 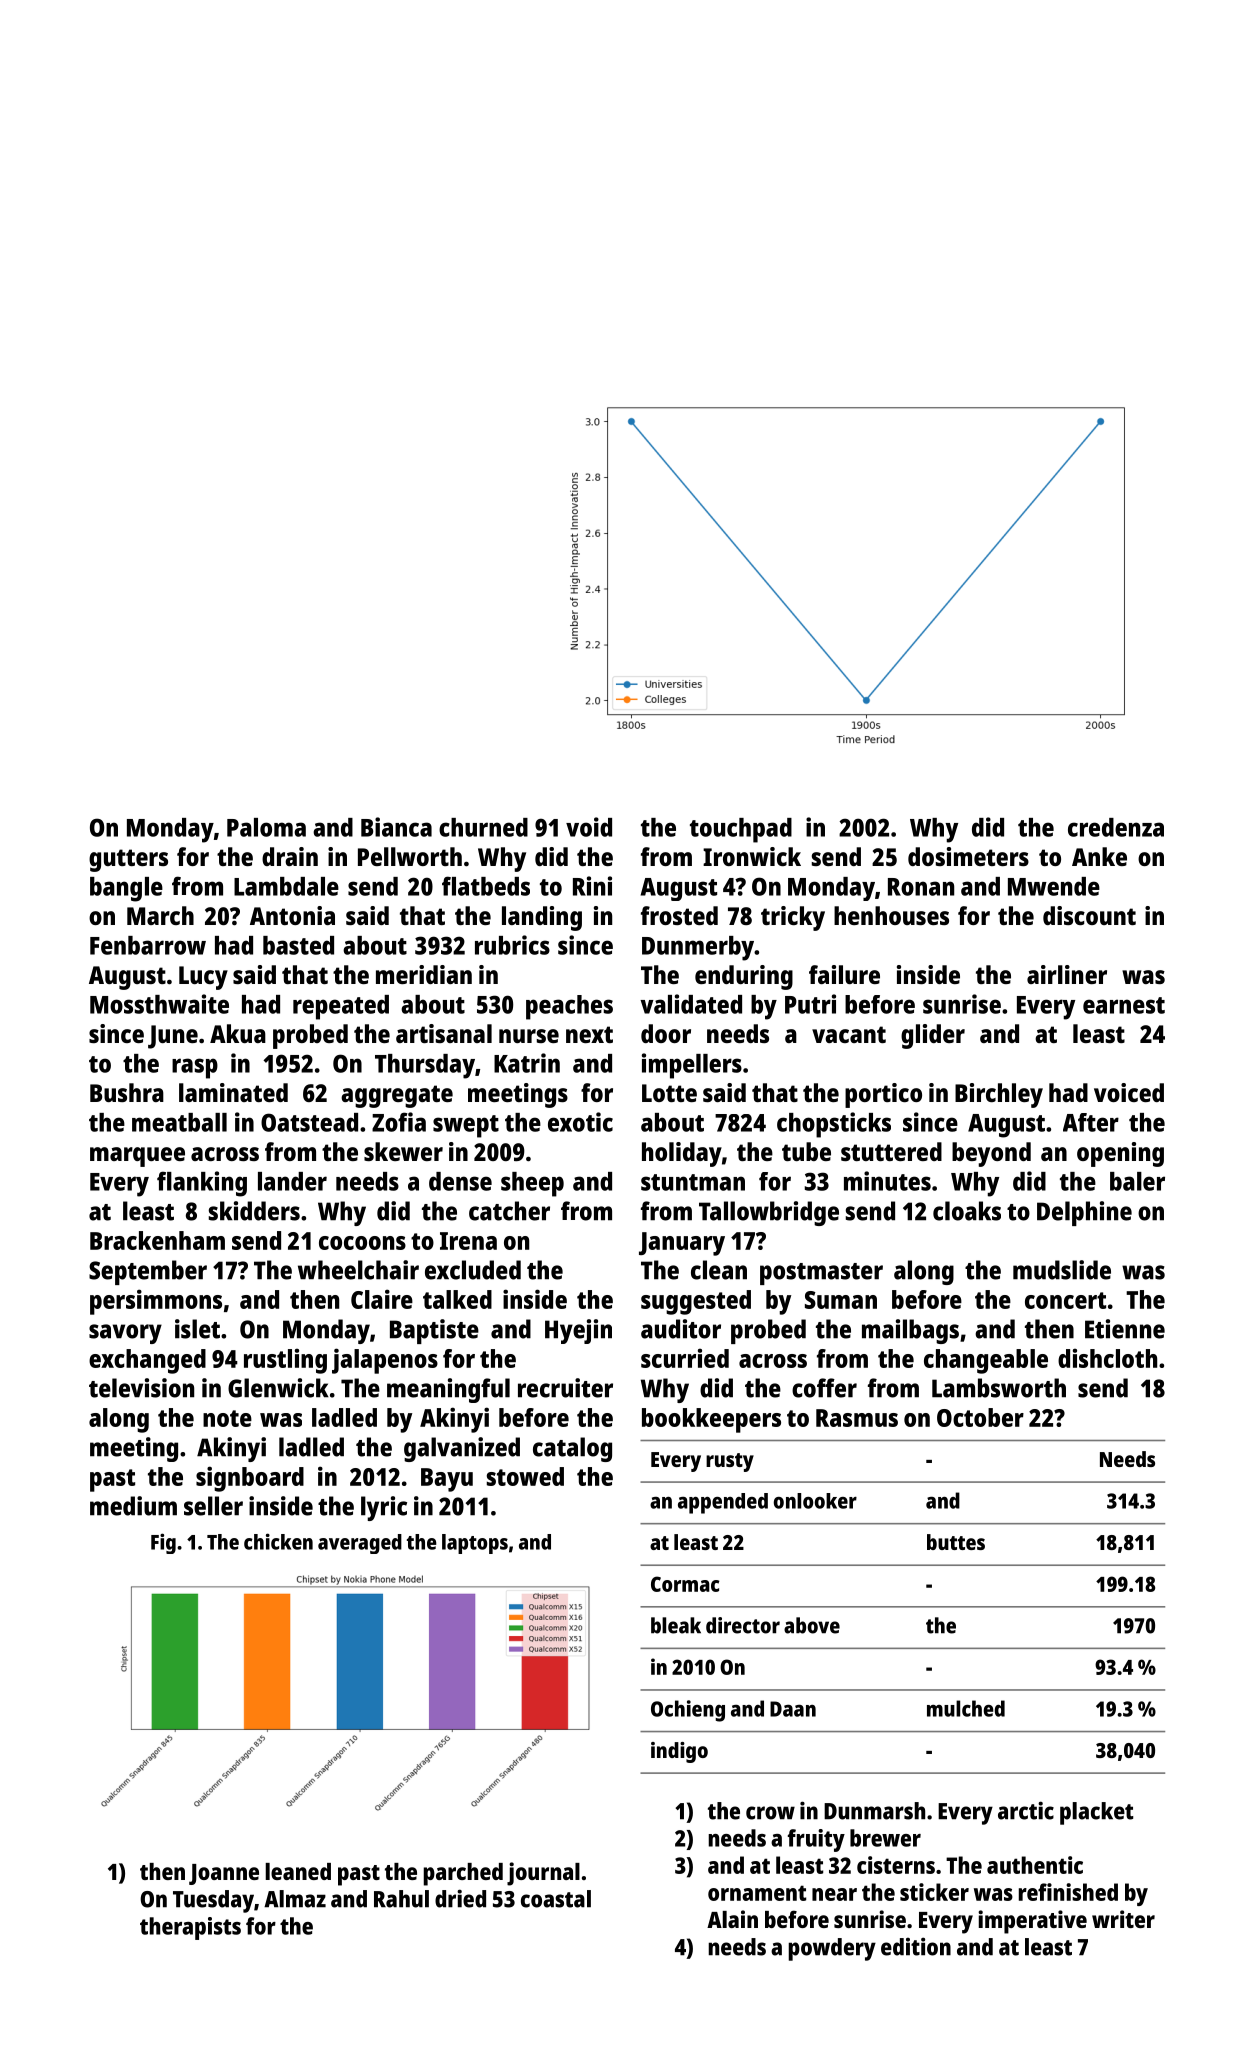 What do you see at coordinates (396, 827) in the screenshot?
I see `Bianca` at bounding box center [396, 827].
